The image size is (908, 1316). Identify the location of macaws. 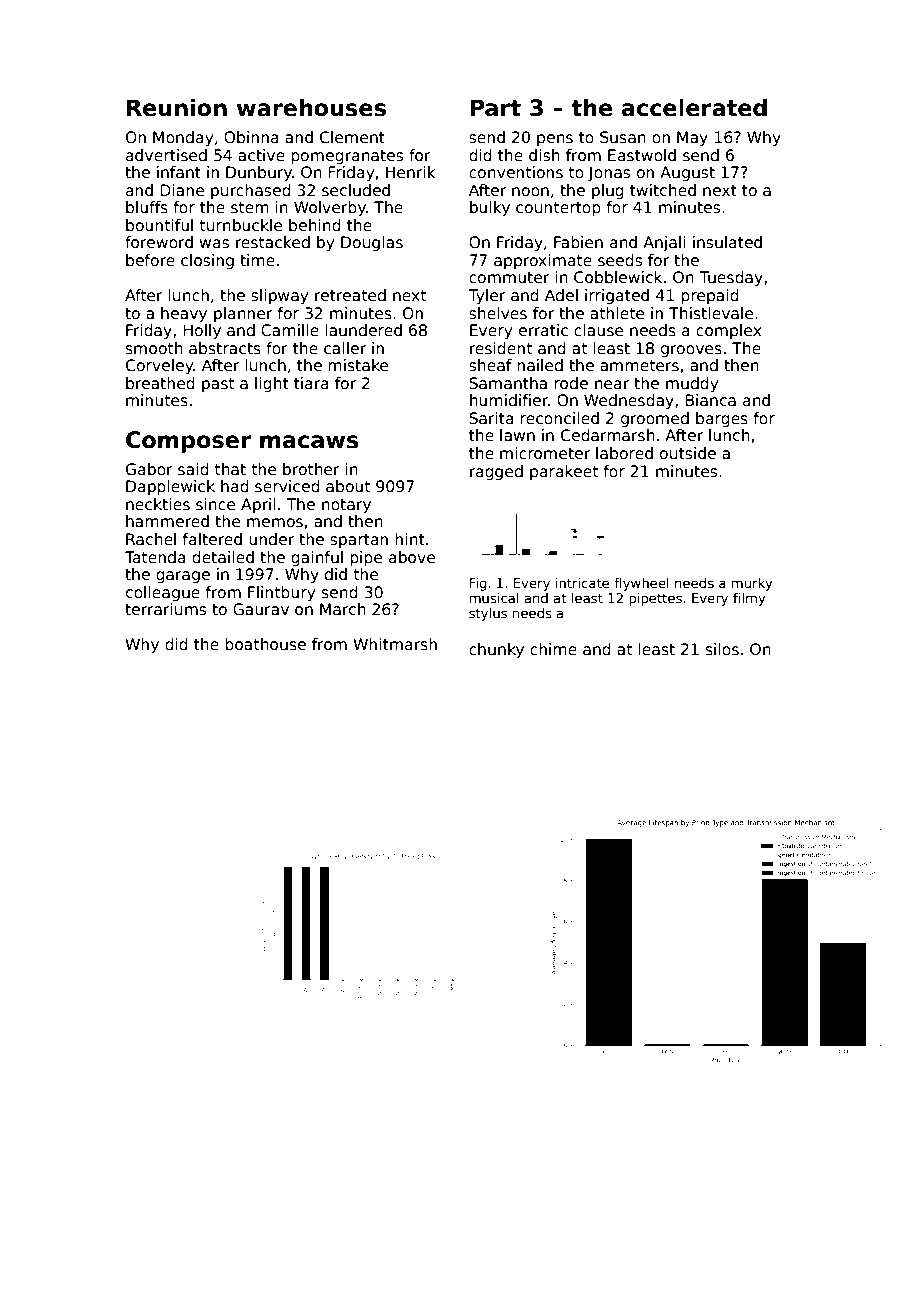
(309, 442).
